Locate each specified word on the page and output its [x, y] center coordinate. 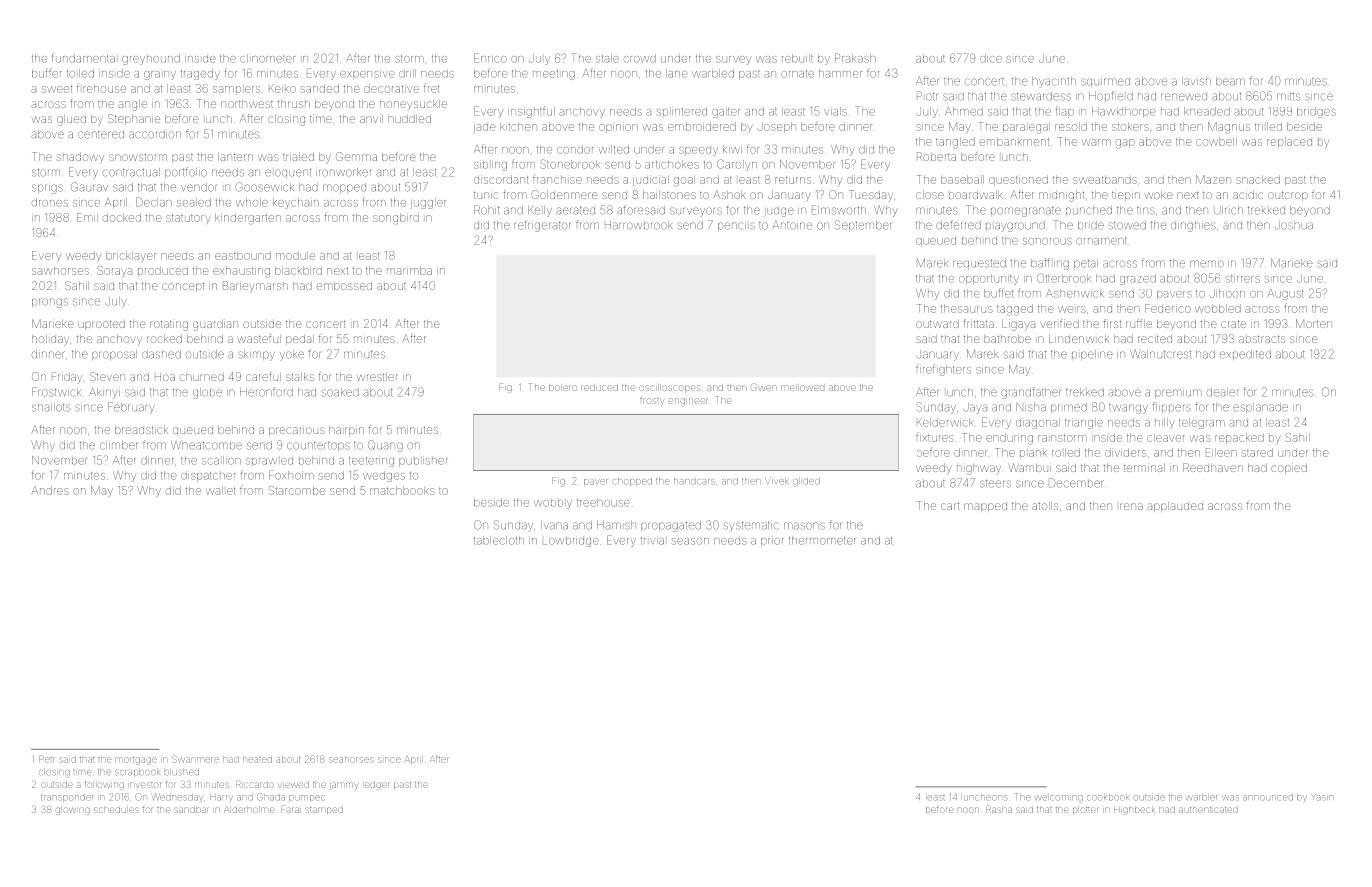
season [690, 541]
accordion [155, 134]
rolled [1066, 452]
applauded [1175, 507]
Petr [46, 760]
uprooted [101, 325]
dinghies [1193, 227]
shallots [51, 407]
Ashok [729, 194]
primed [1069, 408]
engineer [687, 402]
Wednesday [177, 797]
